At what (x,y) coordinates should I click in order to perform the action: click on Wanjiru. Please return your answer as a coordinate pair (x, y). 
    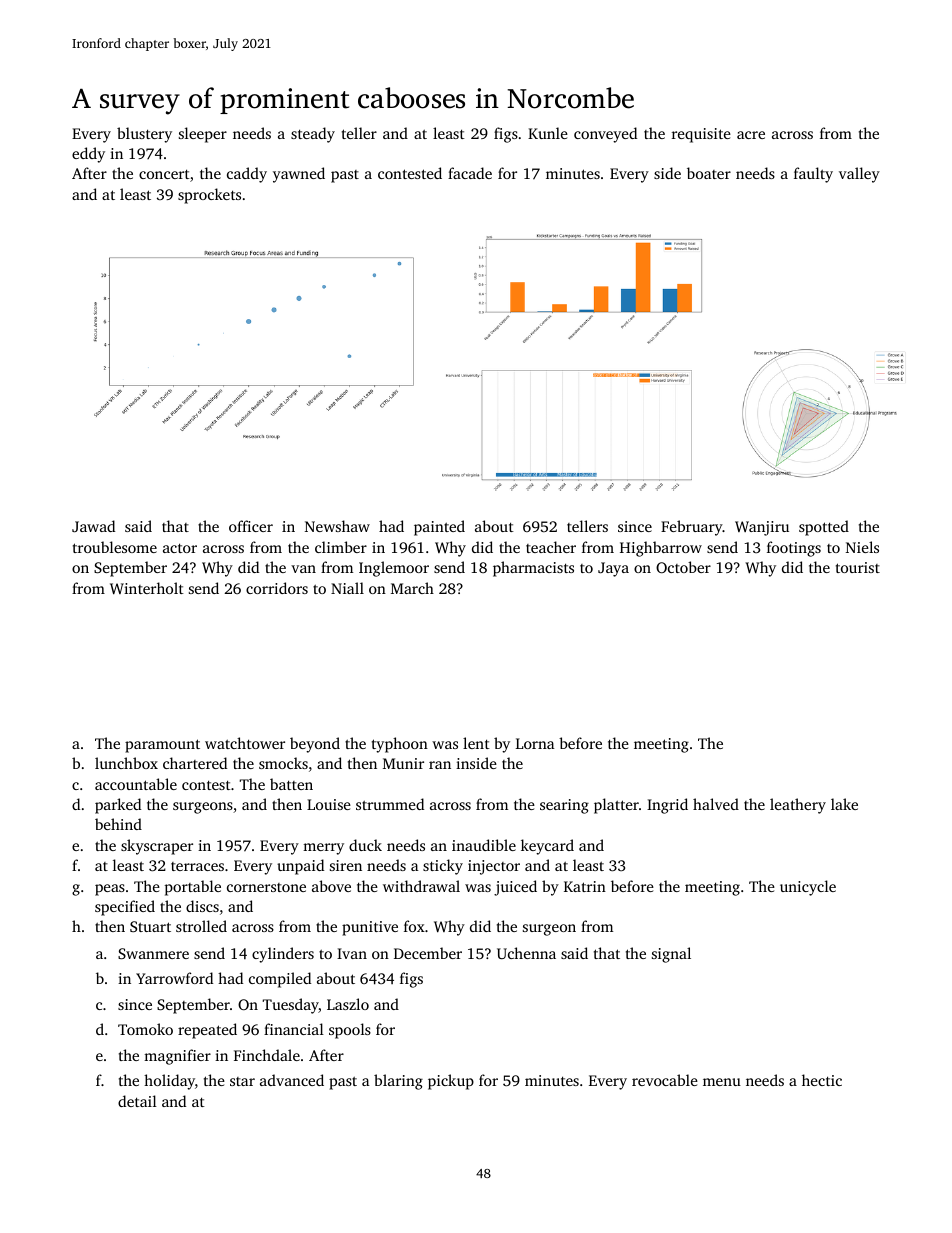
    Looking at the image, I should click on (762, 528).
